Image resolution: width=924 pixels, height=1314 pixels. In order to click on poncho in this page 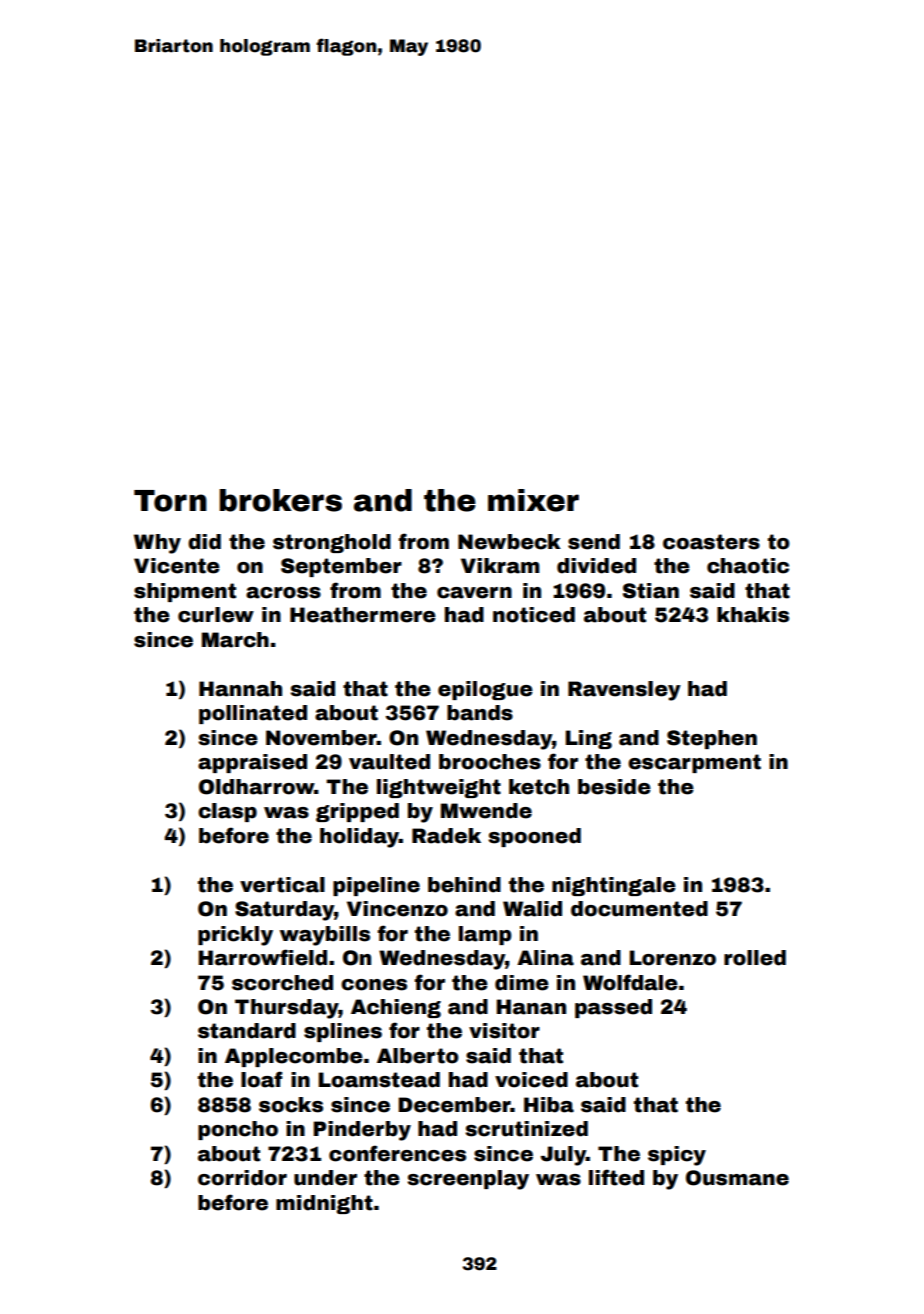, I will do `click(238, 1130)`.
